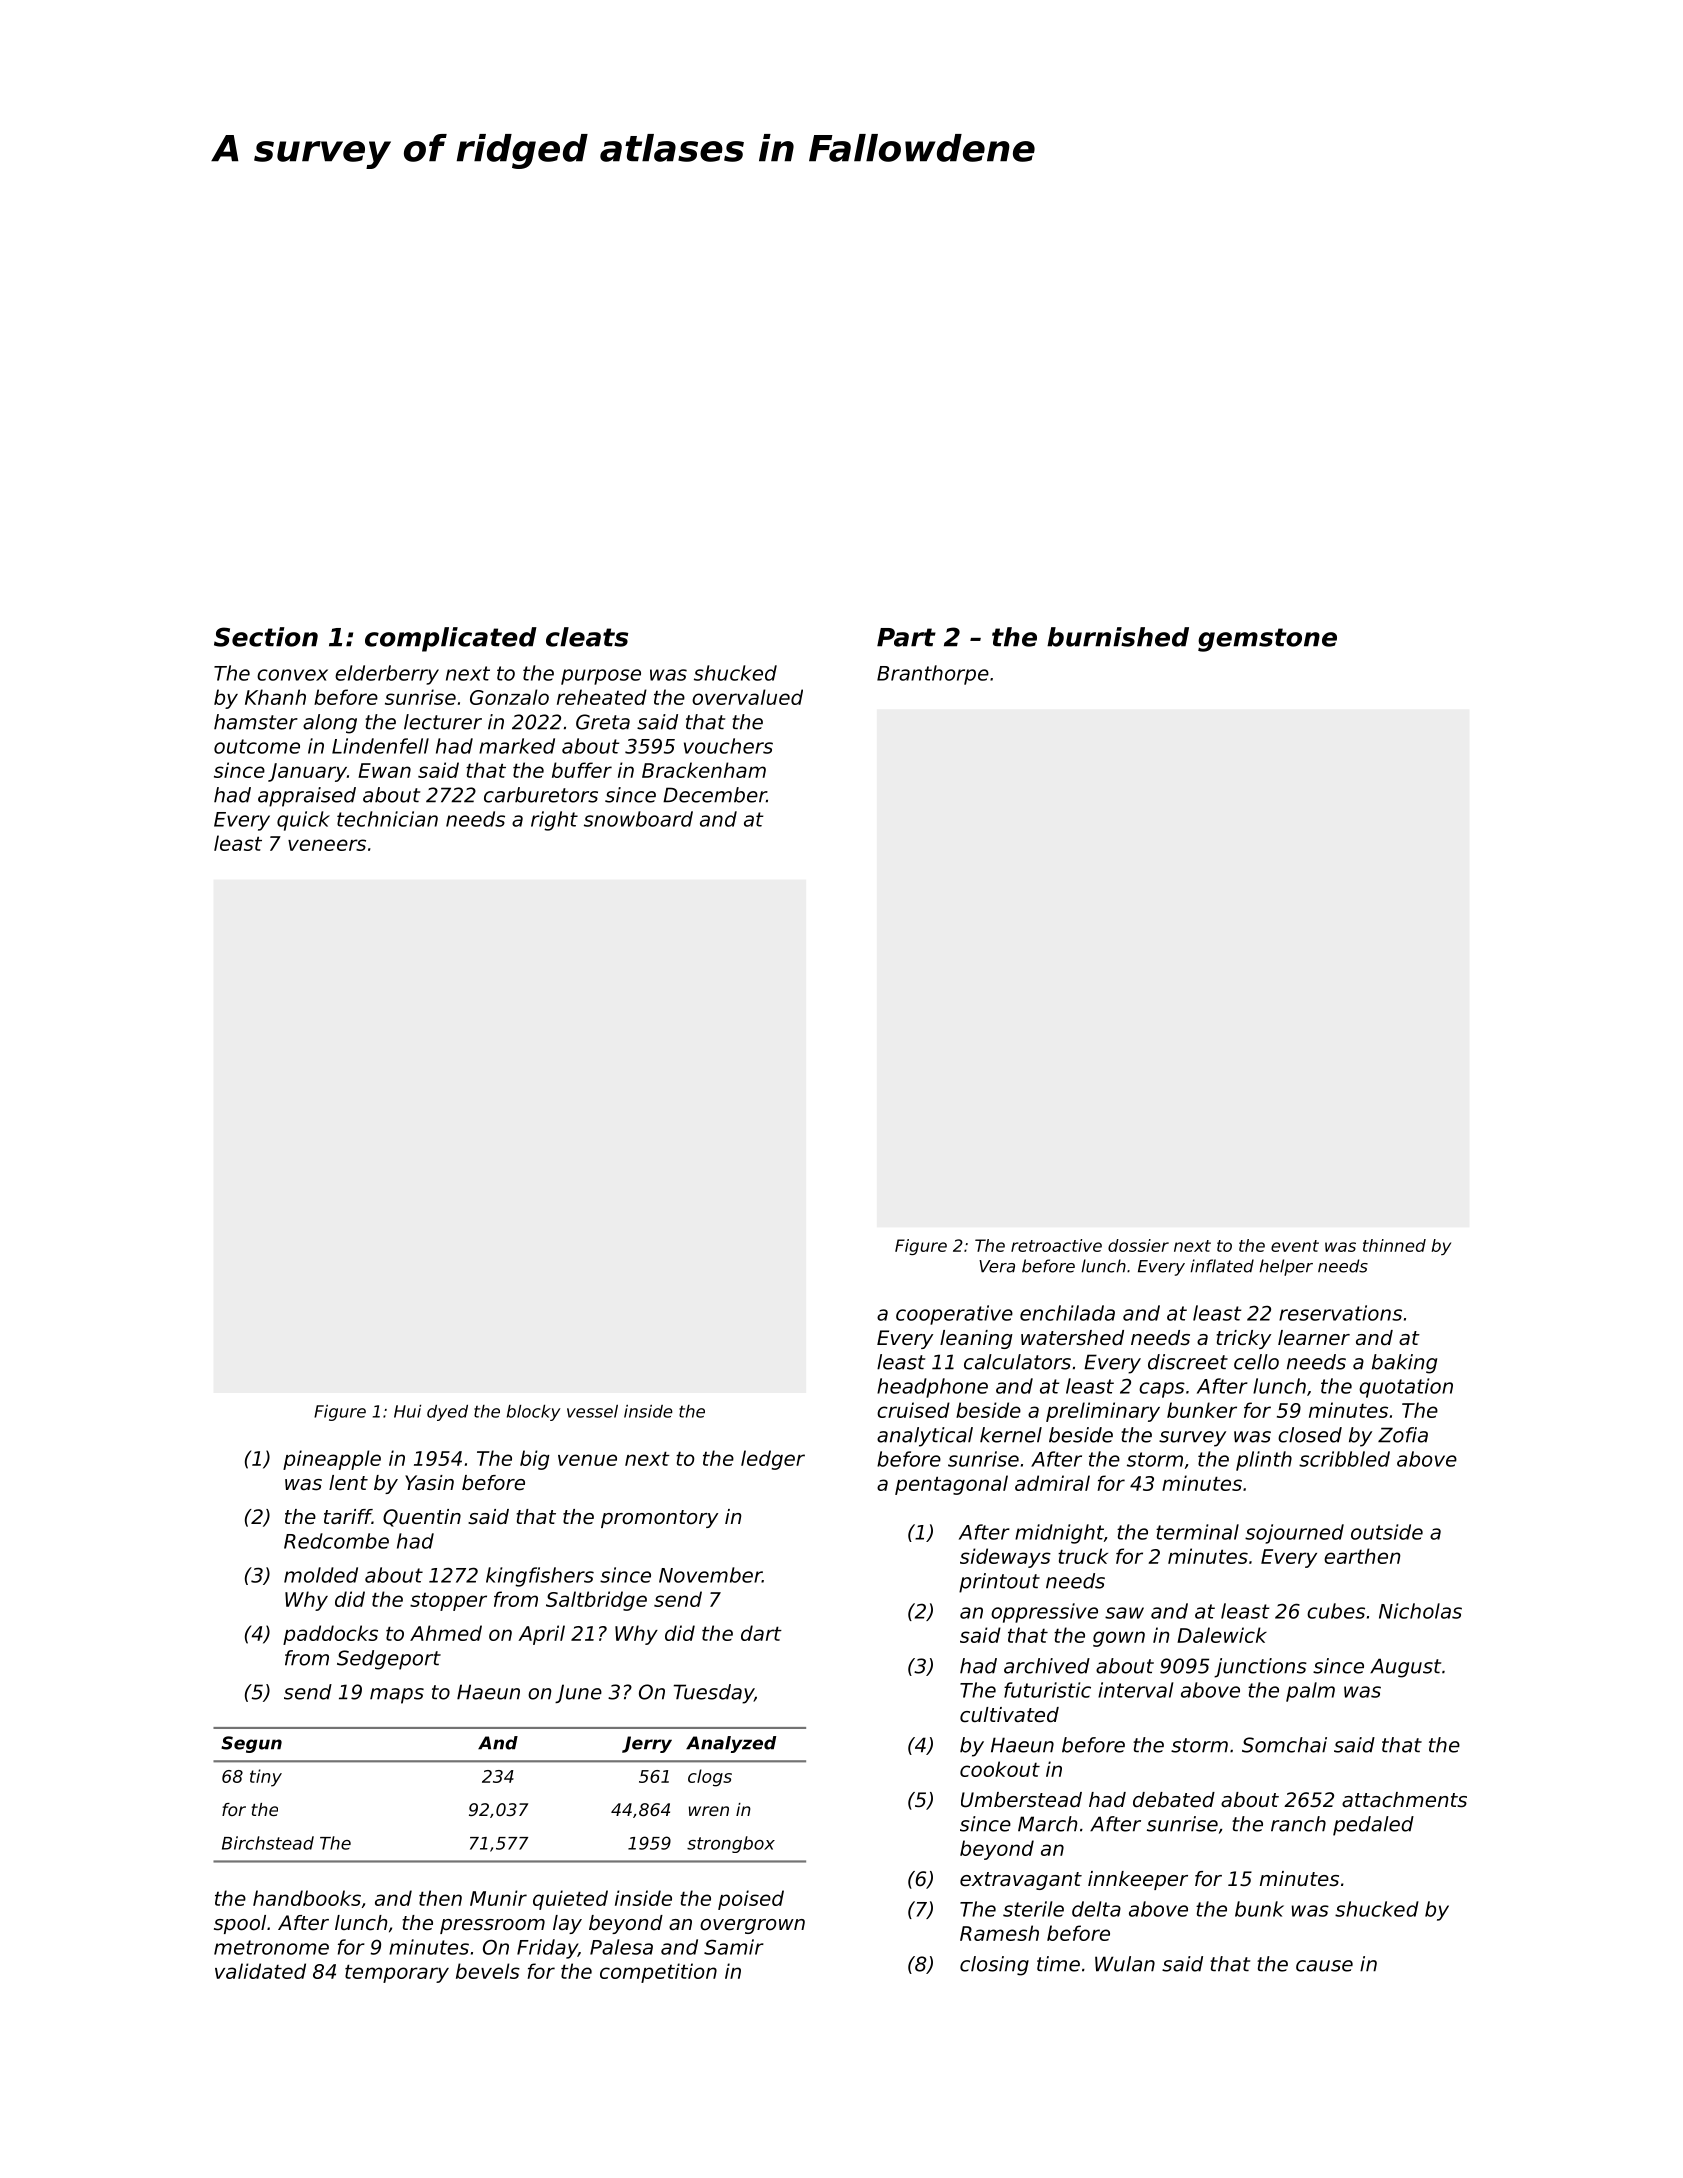 This screenshot has width=1683, height=2178. What do you see at coordinates (256, 722) in the screenshot?
I see `hamster` at bounding box center [256, 722].
